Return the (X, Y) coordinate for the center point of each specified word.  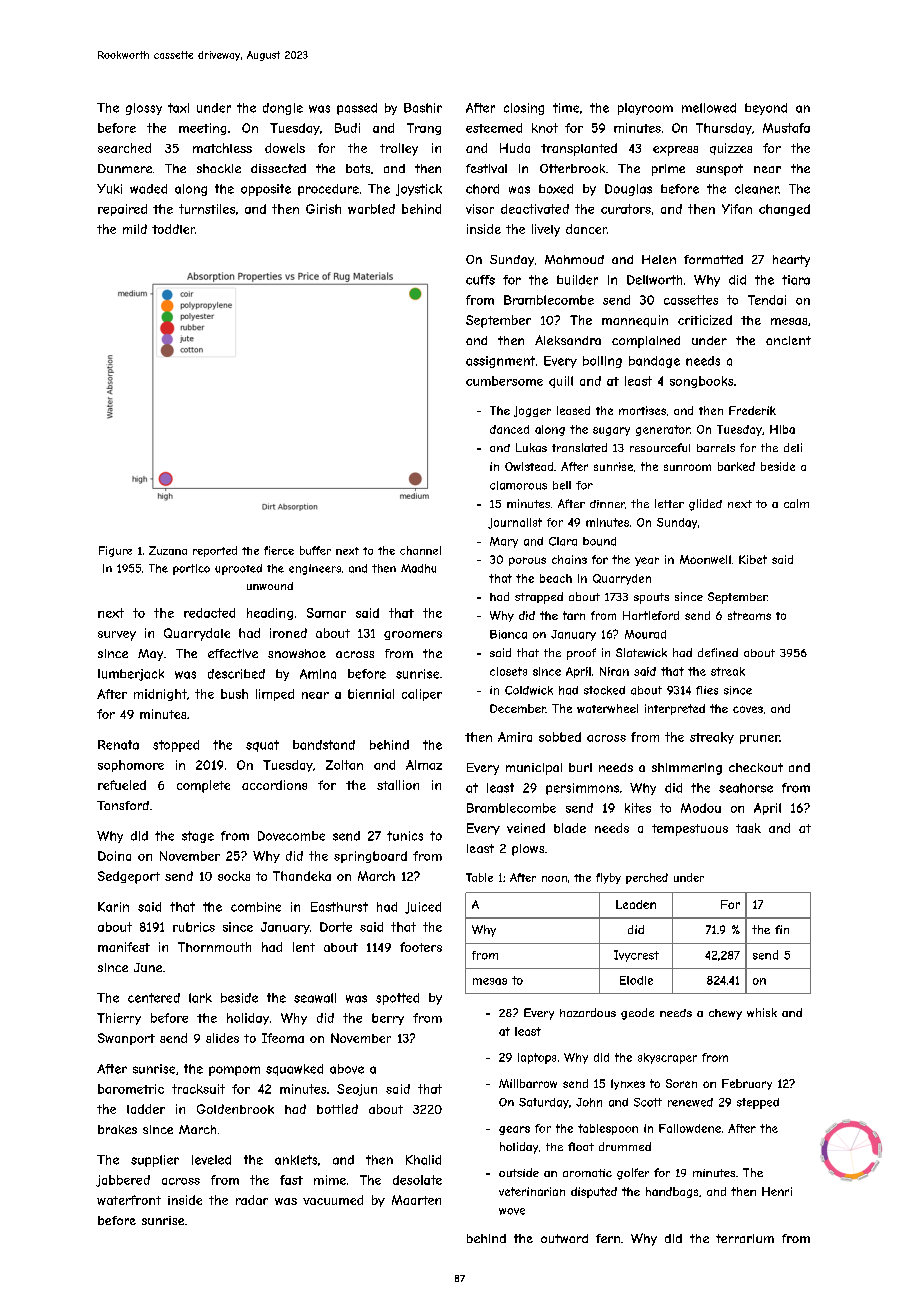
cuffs (480, 280)
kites (638, 808)
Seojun (357, 1090)
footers (421, 947)
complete (203, 786)
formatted (713, 259)
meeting (202, 129)
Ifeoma (283, 1038)
